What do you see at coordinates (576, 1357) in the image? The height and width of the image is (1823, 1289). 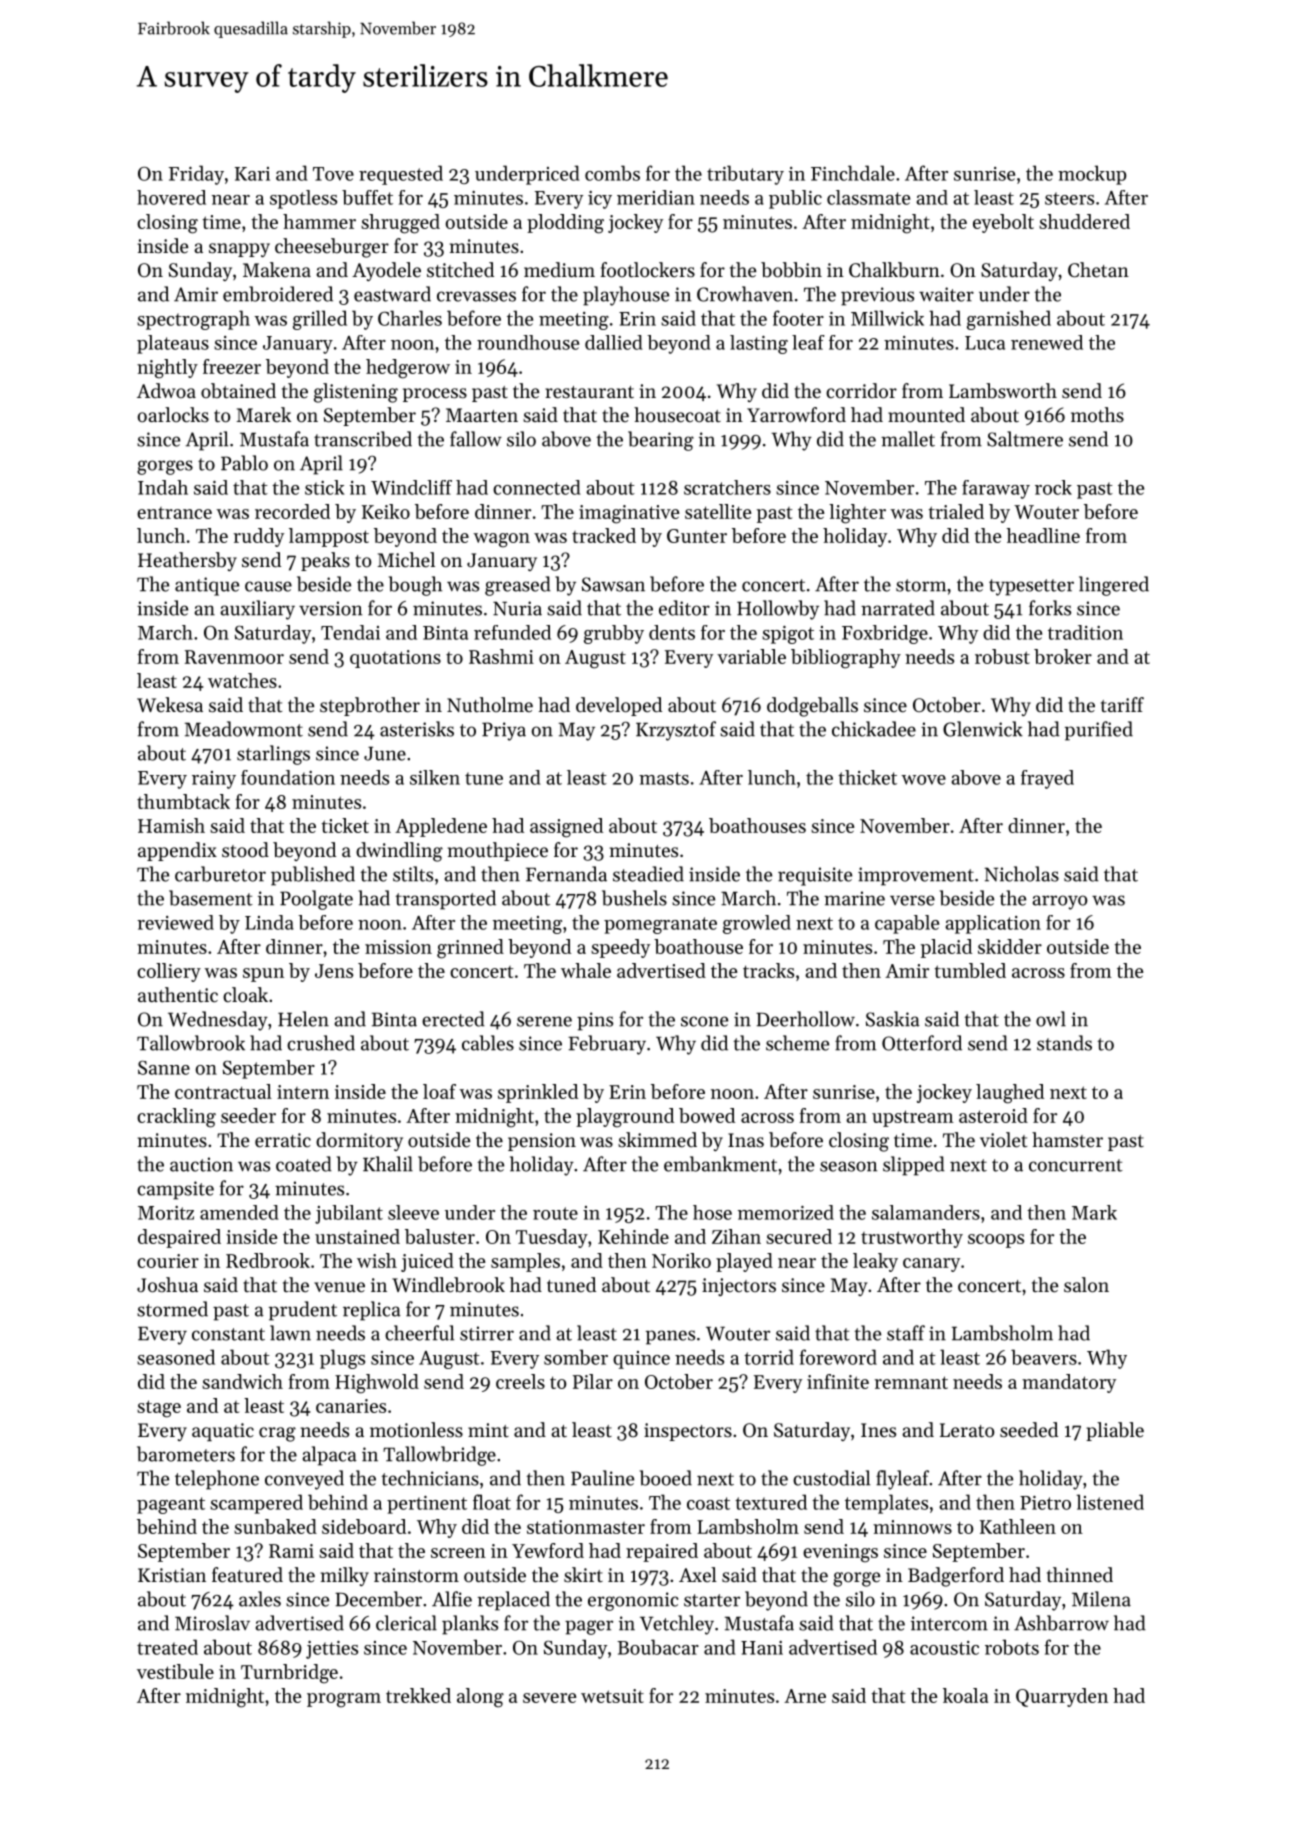 I see `somber` at bounding box center [576, 1357].
